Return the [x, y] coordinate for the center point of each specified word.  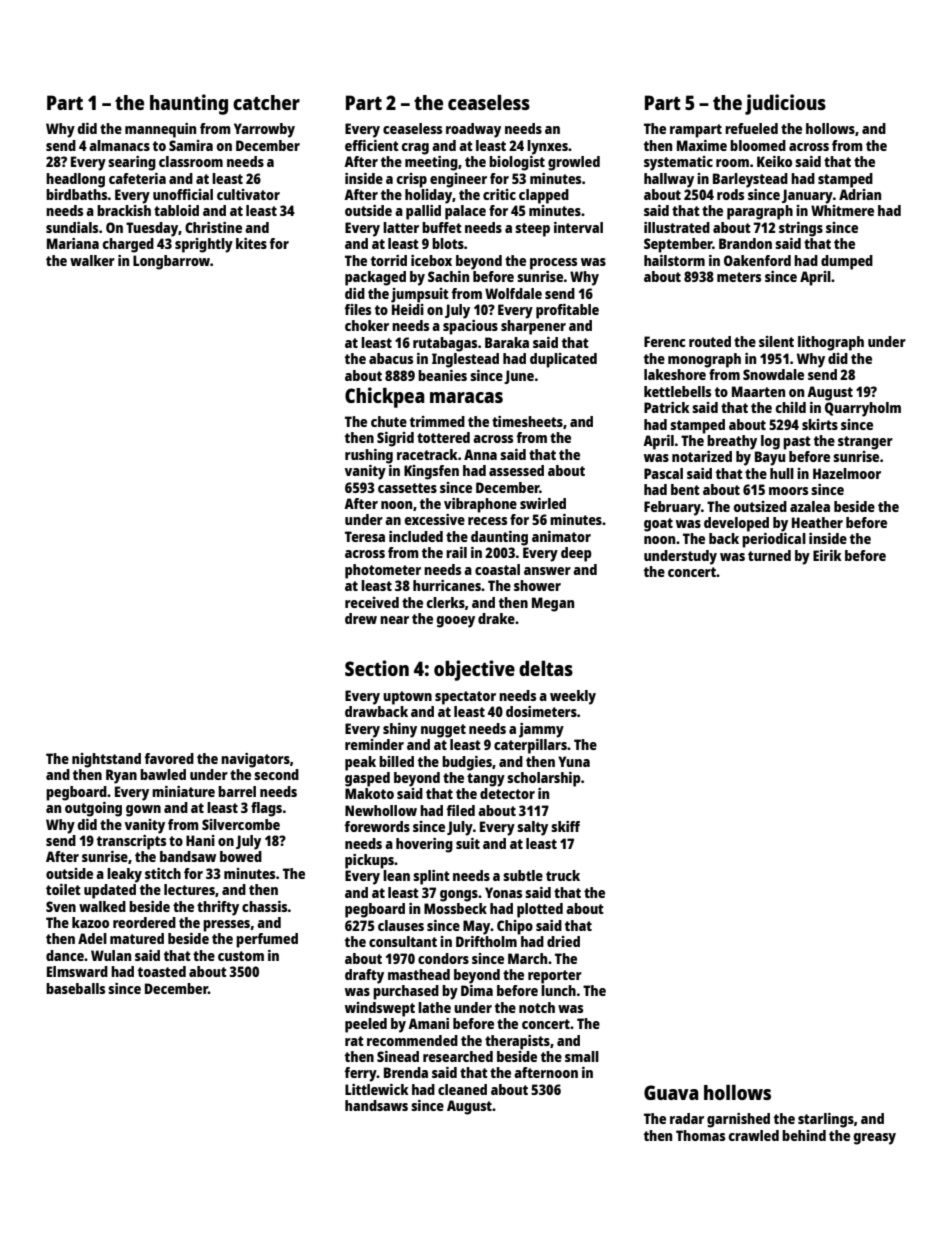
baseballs [75, 988]
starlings [826, 1120]
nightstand [106, 760]
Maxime [702, 145]
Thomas [700, 1135]
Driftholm [486, 941]
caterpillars [530, 746]
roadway [473, 130]
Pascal [663, 473]
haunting [189, 104]
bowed [241, 856]
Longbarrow [171, 262]
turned [769, 555]
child [791, 407]
